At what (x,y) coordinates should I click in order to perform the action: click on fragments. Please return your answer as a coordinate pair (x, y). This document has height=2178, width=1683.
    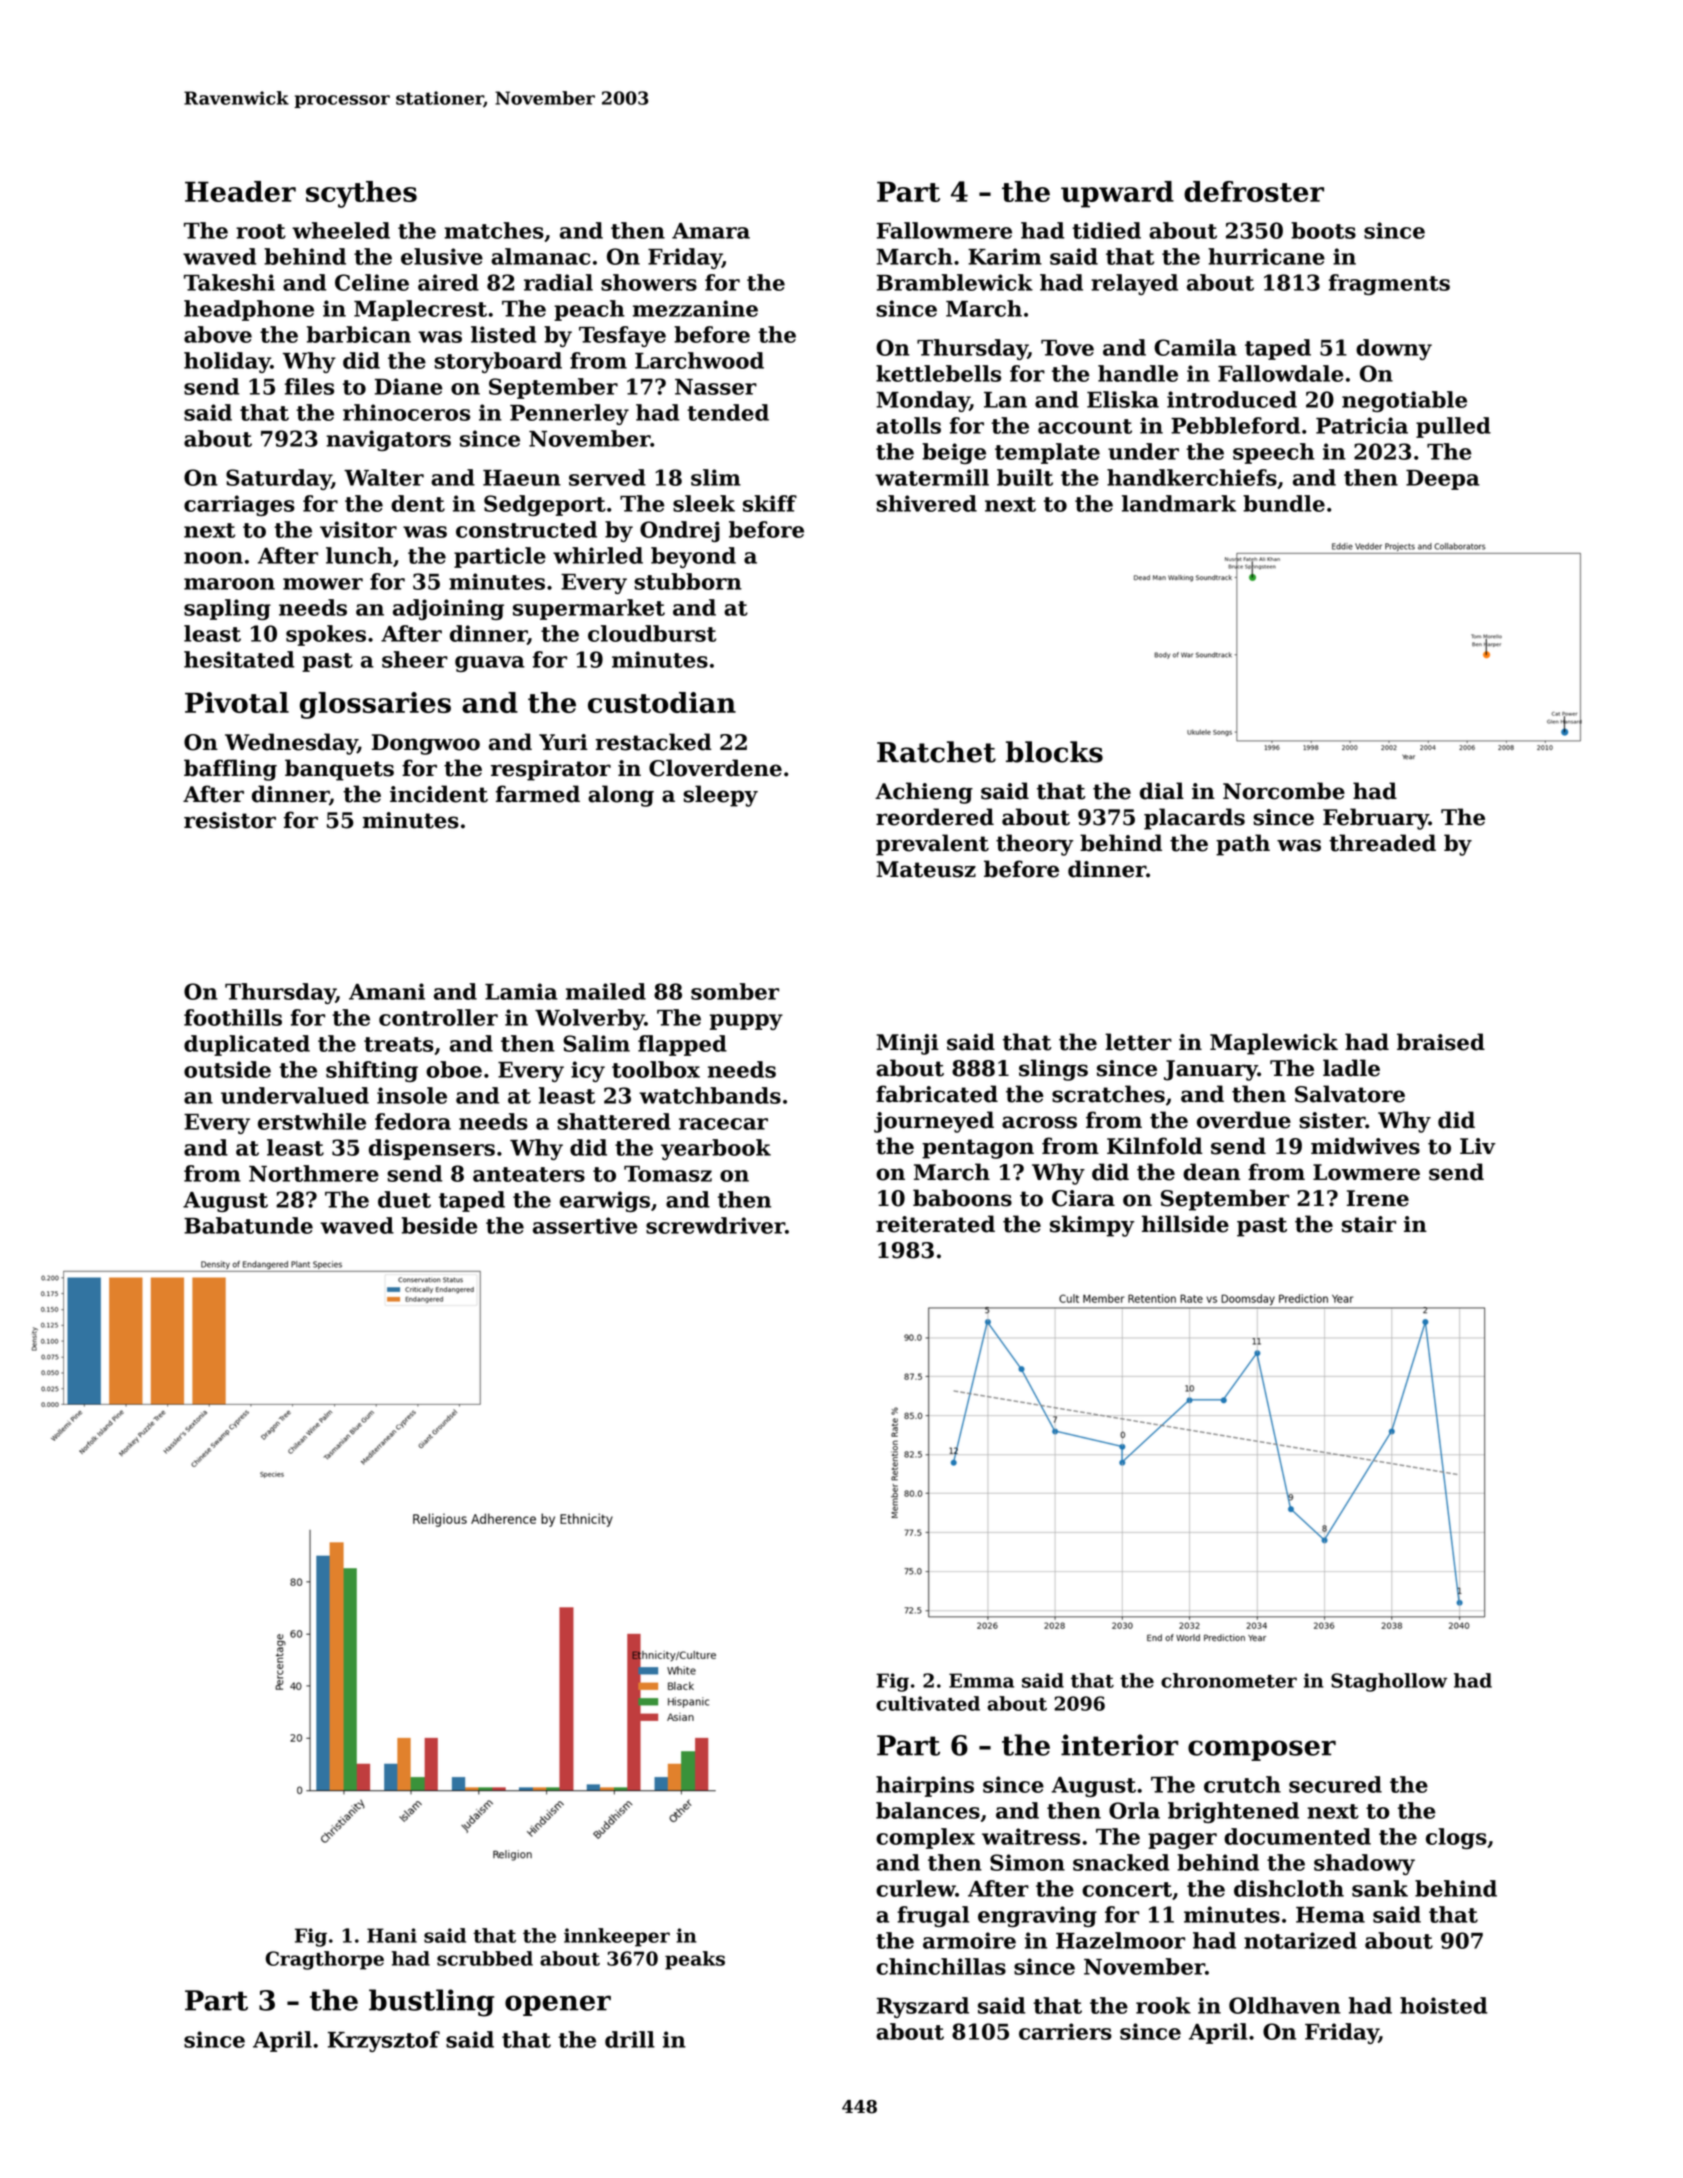
    Looking at the image, I should click on (1389, 284).
